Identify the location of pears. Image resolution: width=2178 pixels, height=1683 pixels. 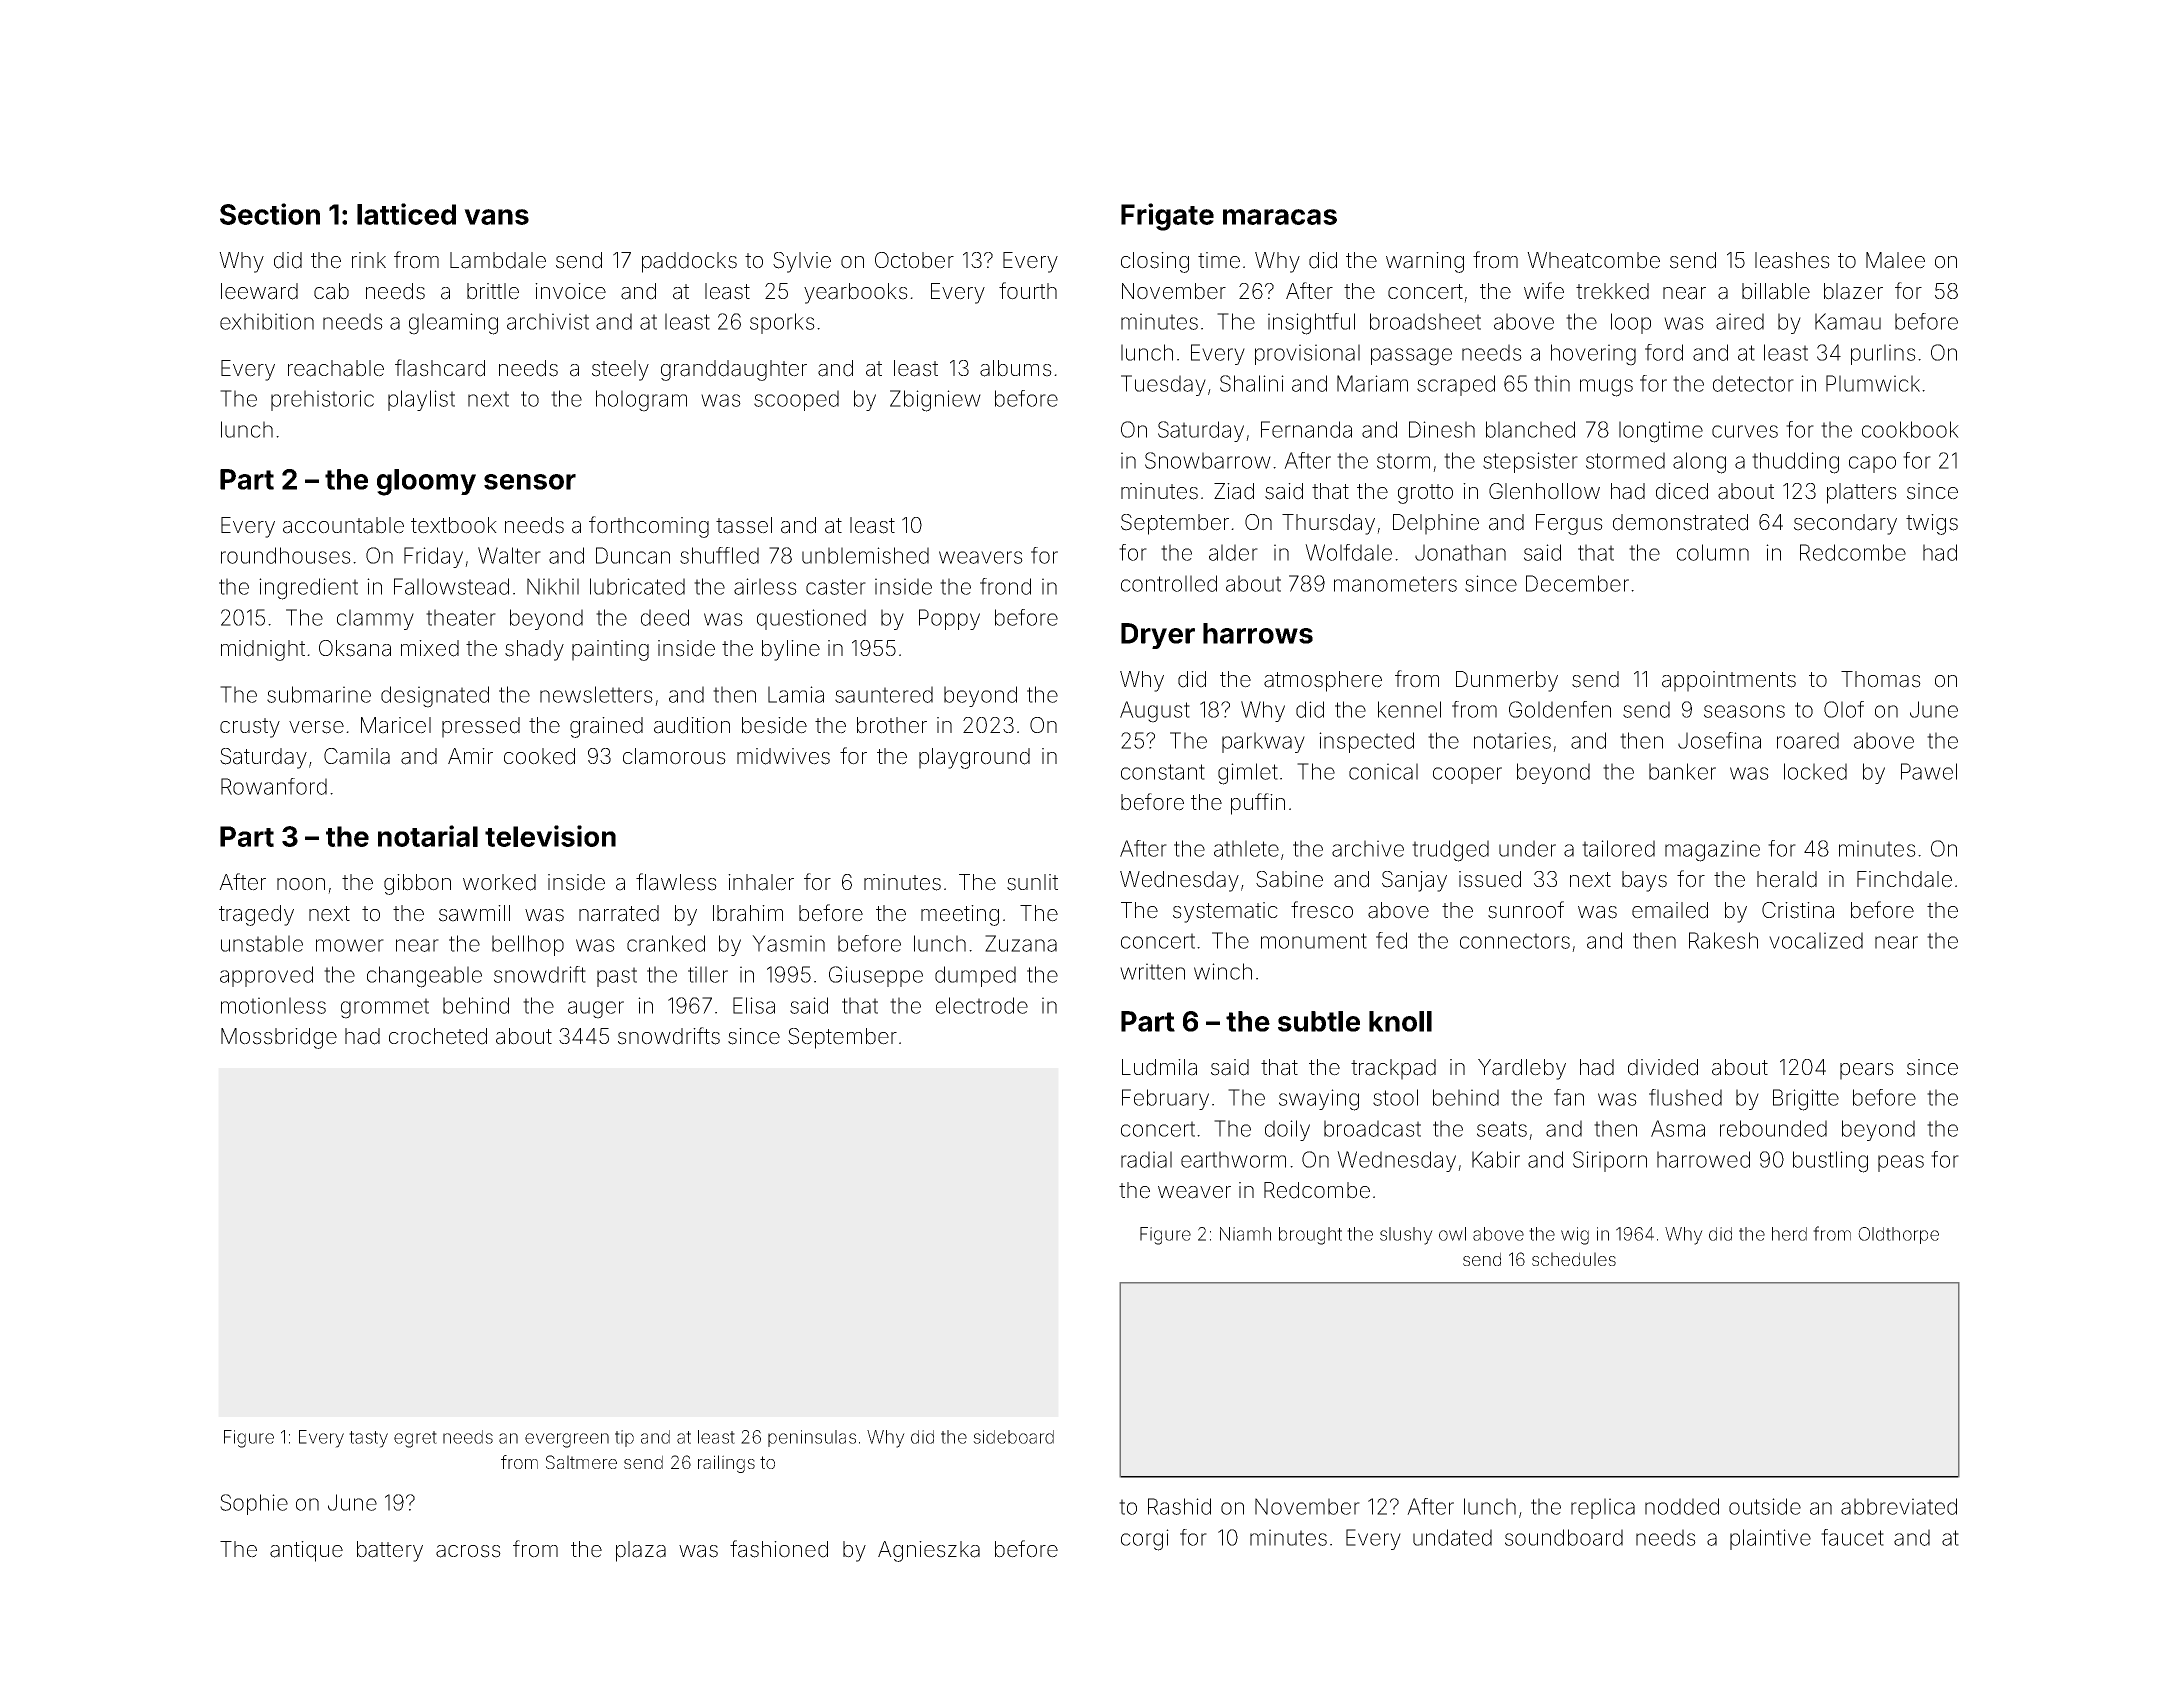
(1867, 1071).
